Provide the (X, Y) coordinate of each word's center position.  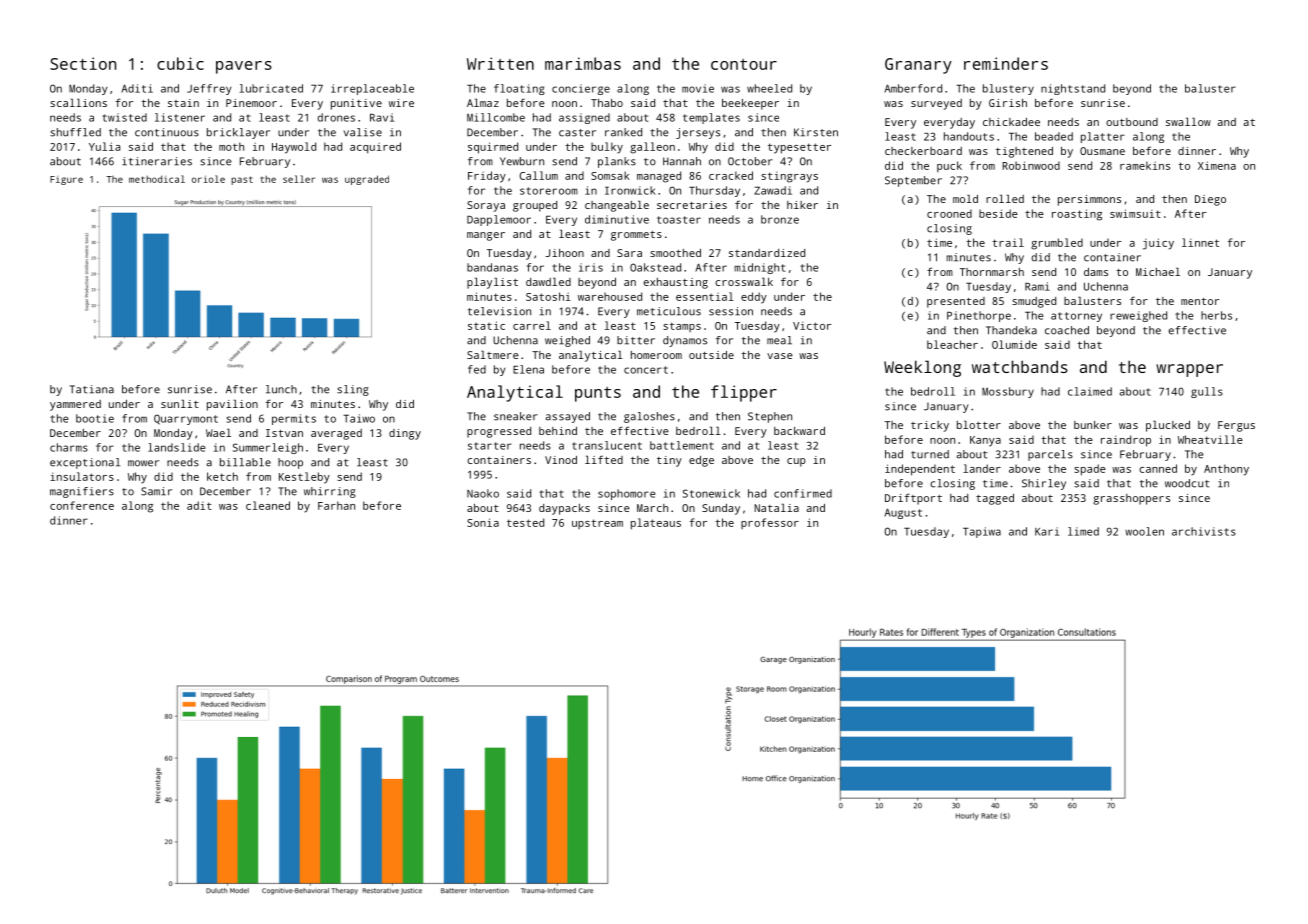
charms (69, 447)
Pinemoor (251, 103)
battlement (682, 445)
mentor (1200, 301)
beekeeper (750, 104)
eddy (754, 298)
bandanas (492, 267)
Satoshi (548, 296)
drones (336, 117)
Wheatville (1210, 439)
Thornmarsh (992, 272)
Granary (918, 66)
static (486, 325)
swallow (1188, 121)
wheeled (769, 88)
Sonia (483, 522)
